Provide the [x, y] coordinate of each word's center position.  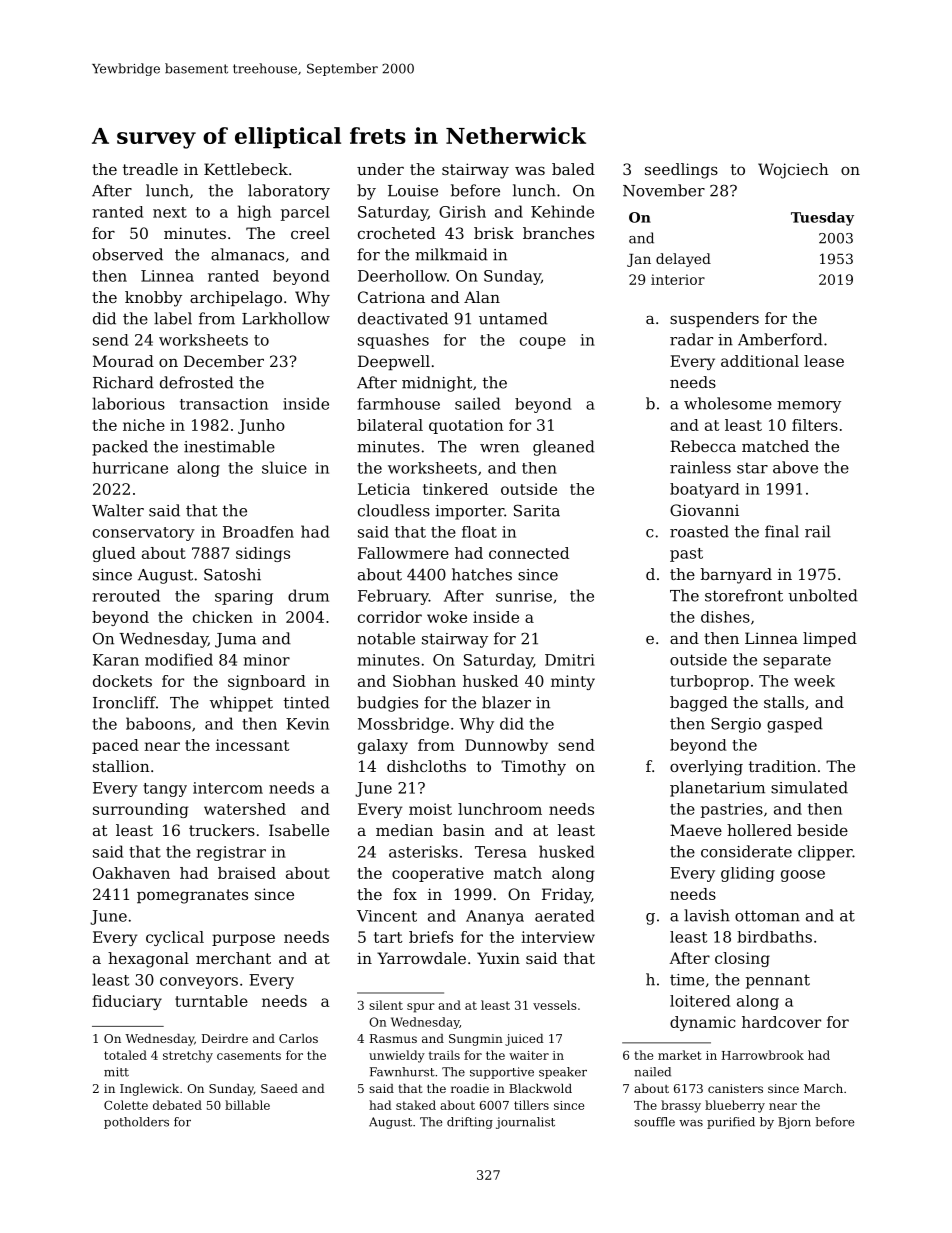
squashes [393, 341]
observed [128, 254]
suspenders [714, 319]
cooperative [438, 874]
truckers [222, 830]
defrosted [197, 382]
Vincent [387, 916]
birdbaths [774, 937]
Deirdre [225, 1038]
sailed [478, 403]
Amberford [780, 339]
